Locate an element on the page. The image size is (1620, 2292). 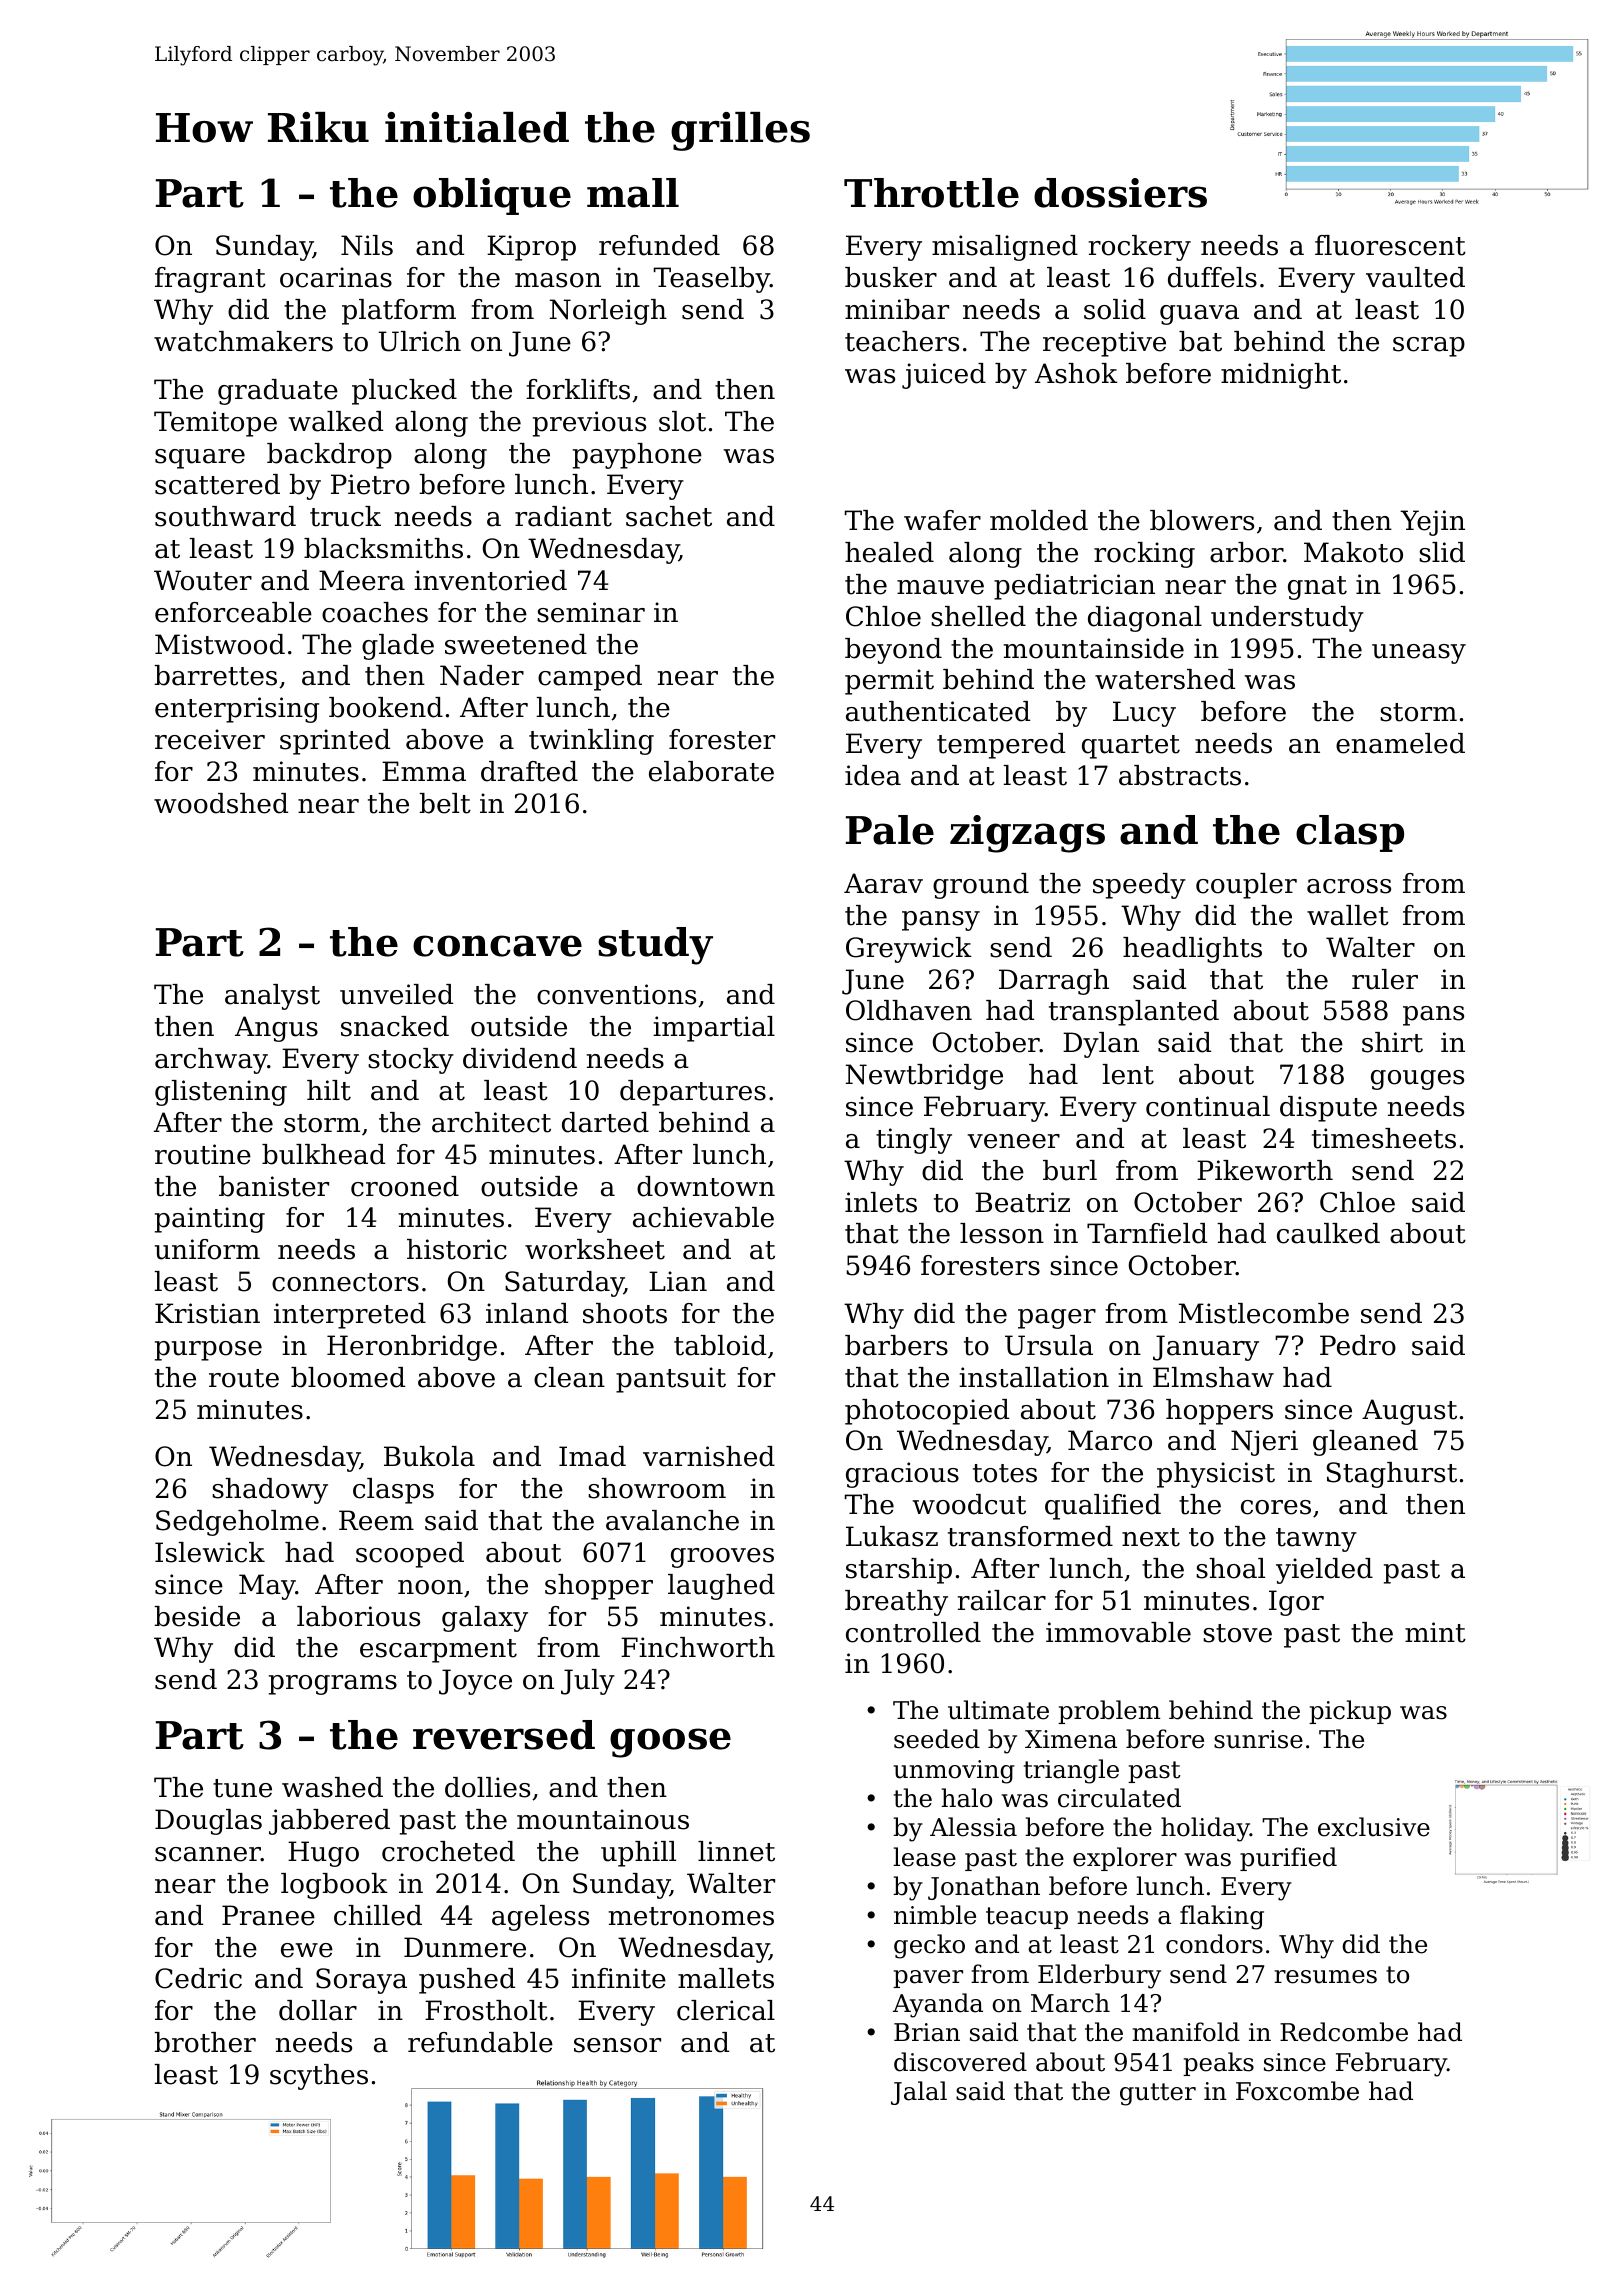
bloomed is located at coordinates (348, 1377).
